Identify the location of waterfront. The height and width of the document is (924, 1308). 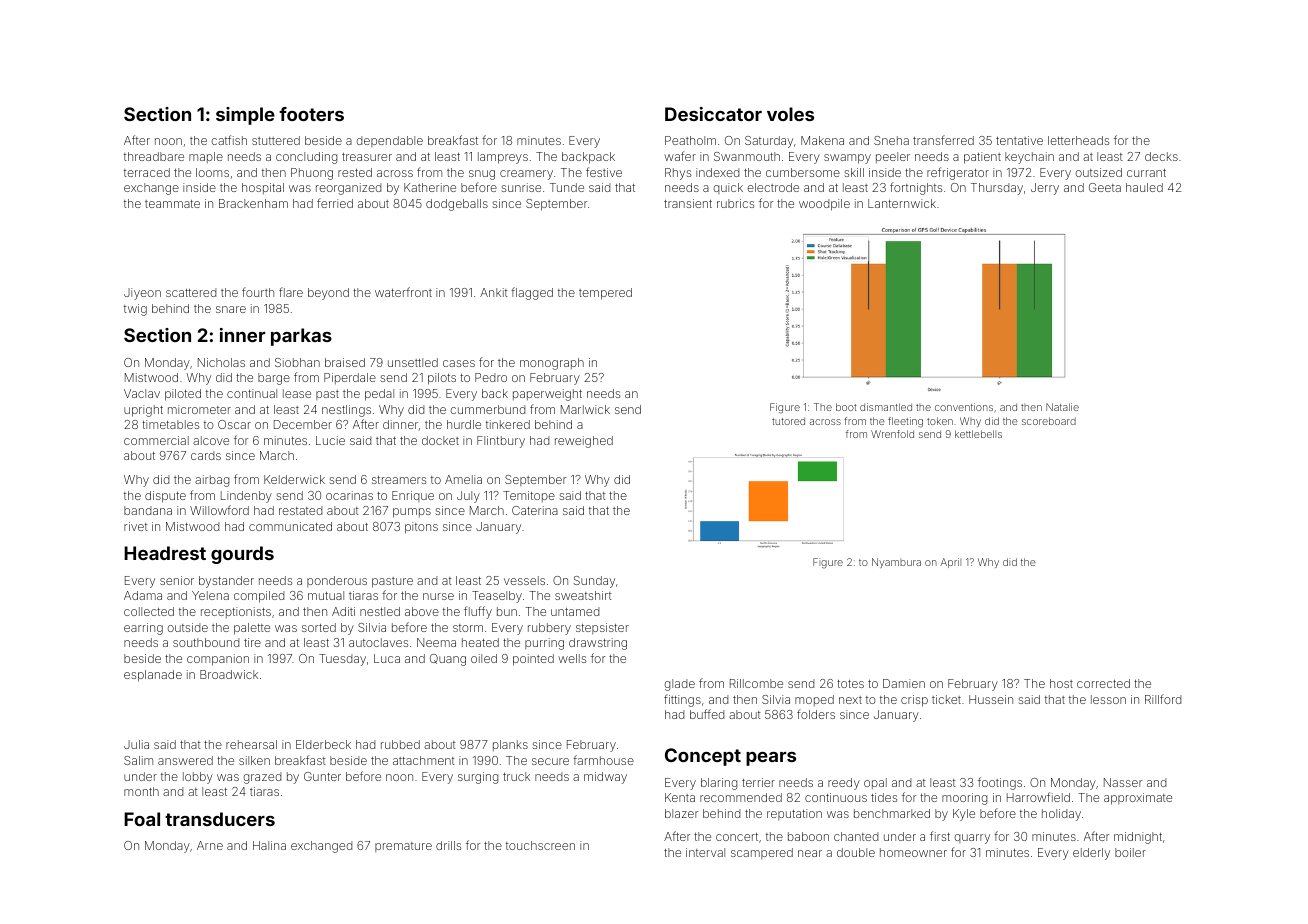
(403, 292).
